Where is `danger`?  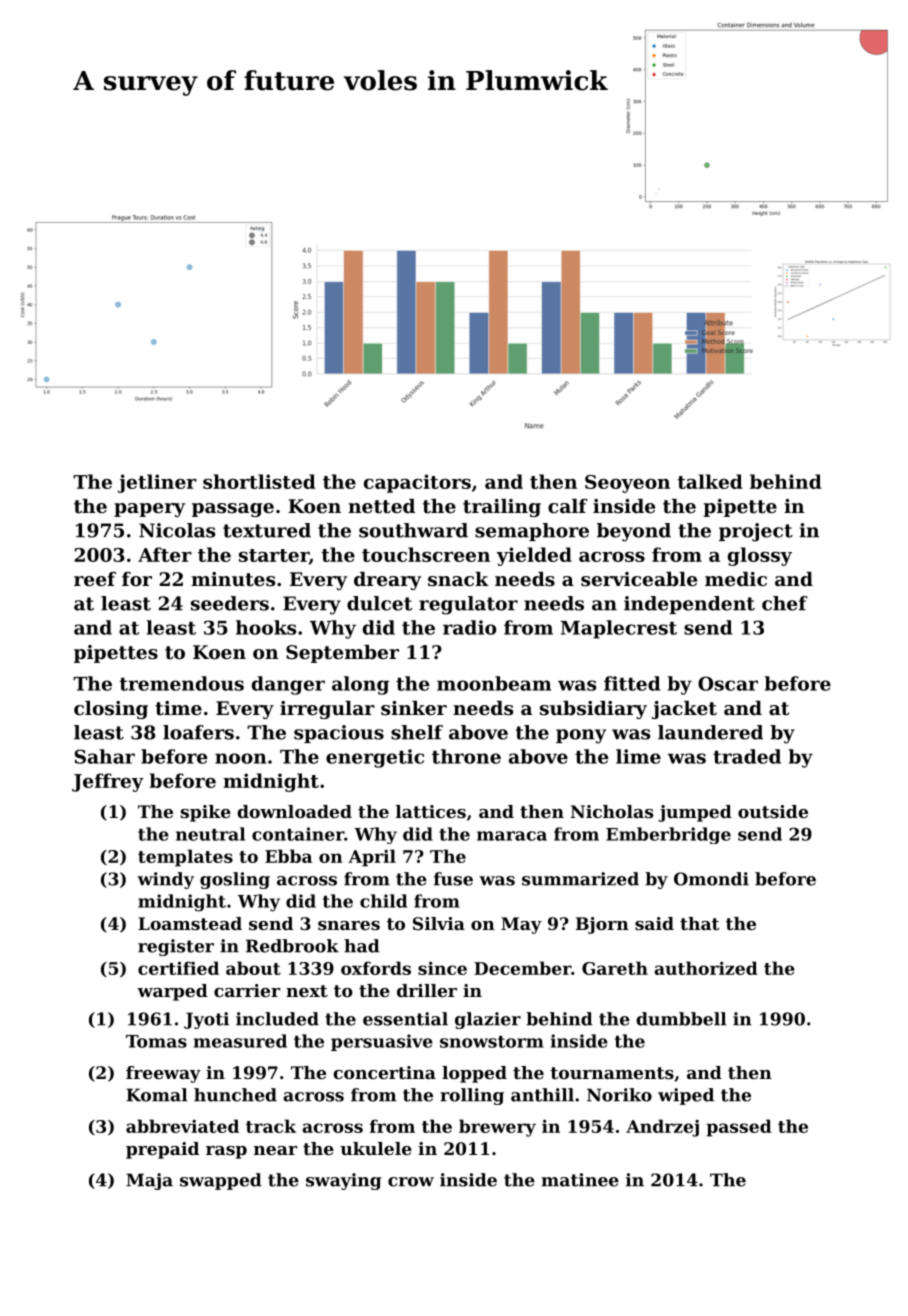 danger is located at coordinates (288, 685).
